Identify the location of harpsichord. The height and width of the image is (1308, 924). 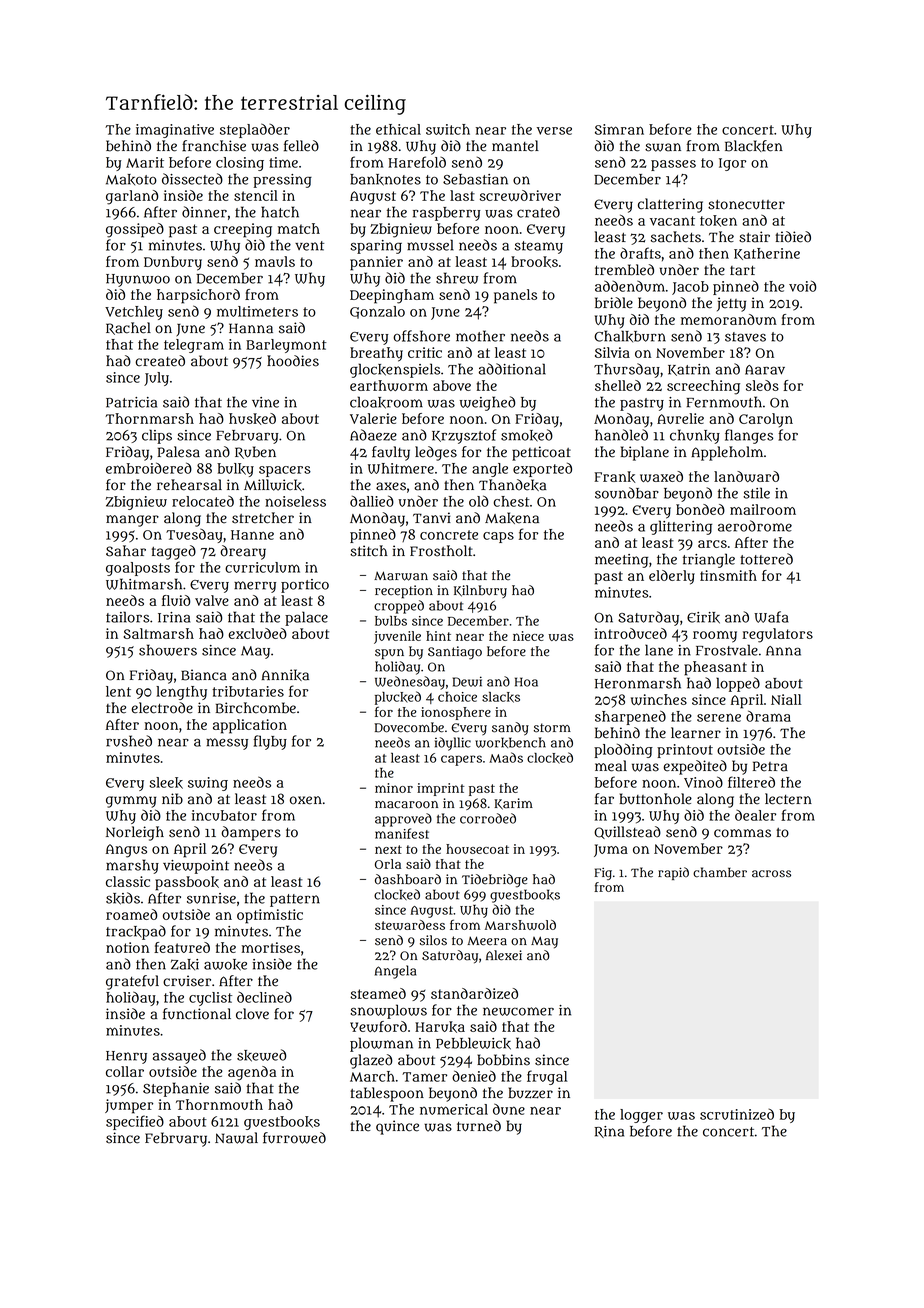
(198, 296).
